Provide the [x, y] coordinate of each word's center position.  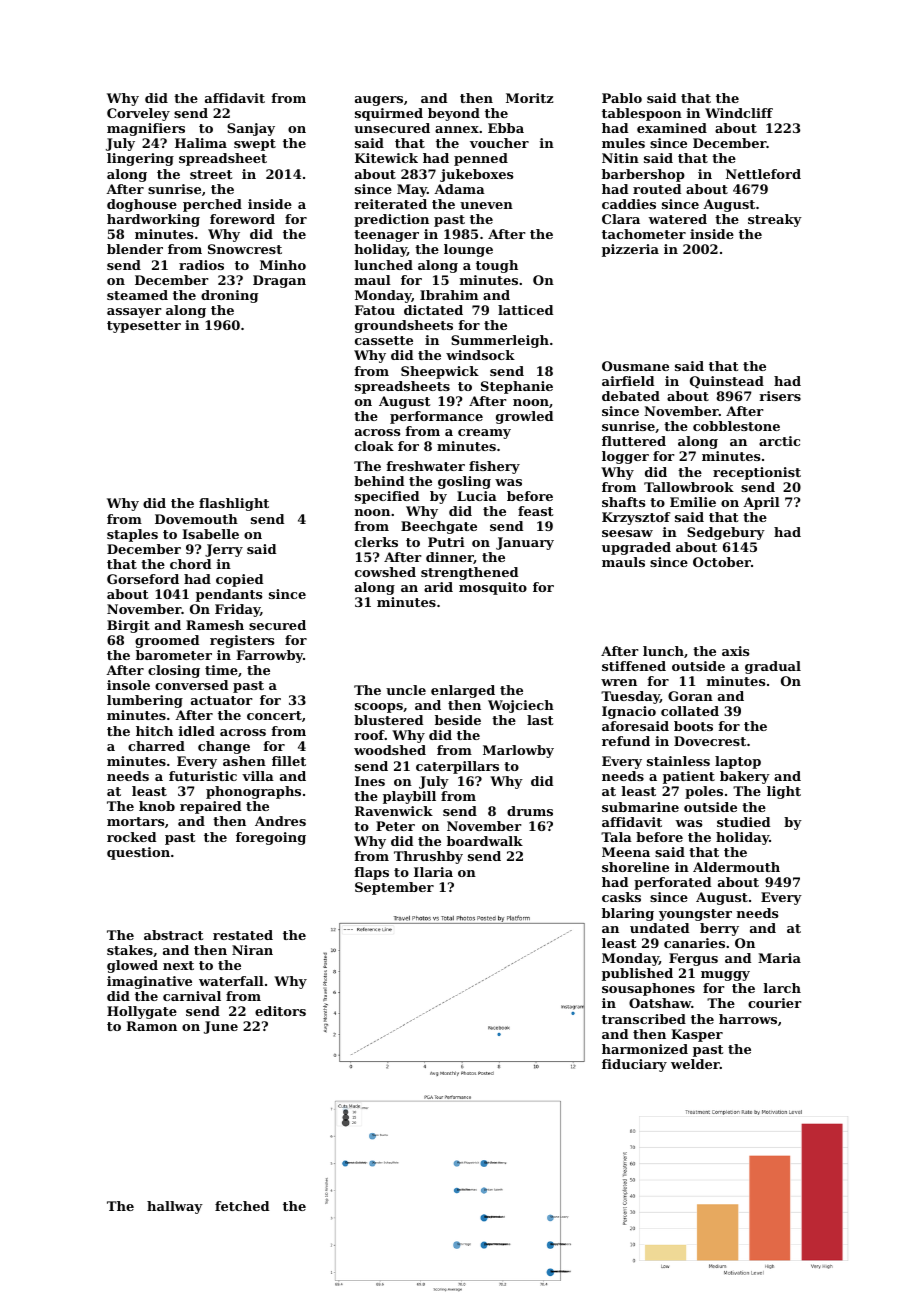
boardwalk [485, 841]
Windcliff [739, 113]
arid [438, 587]
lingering [140, 159]
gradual [773, 667]
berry [719, 929]
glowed [132, 966]
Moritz [529, 98]
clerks [376, 542]
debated [631, 396]
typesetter [144, 327]
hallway [175, 1207]
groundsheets [404, 326]
